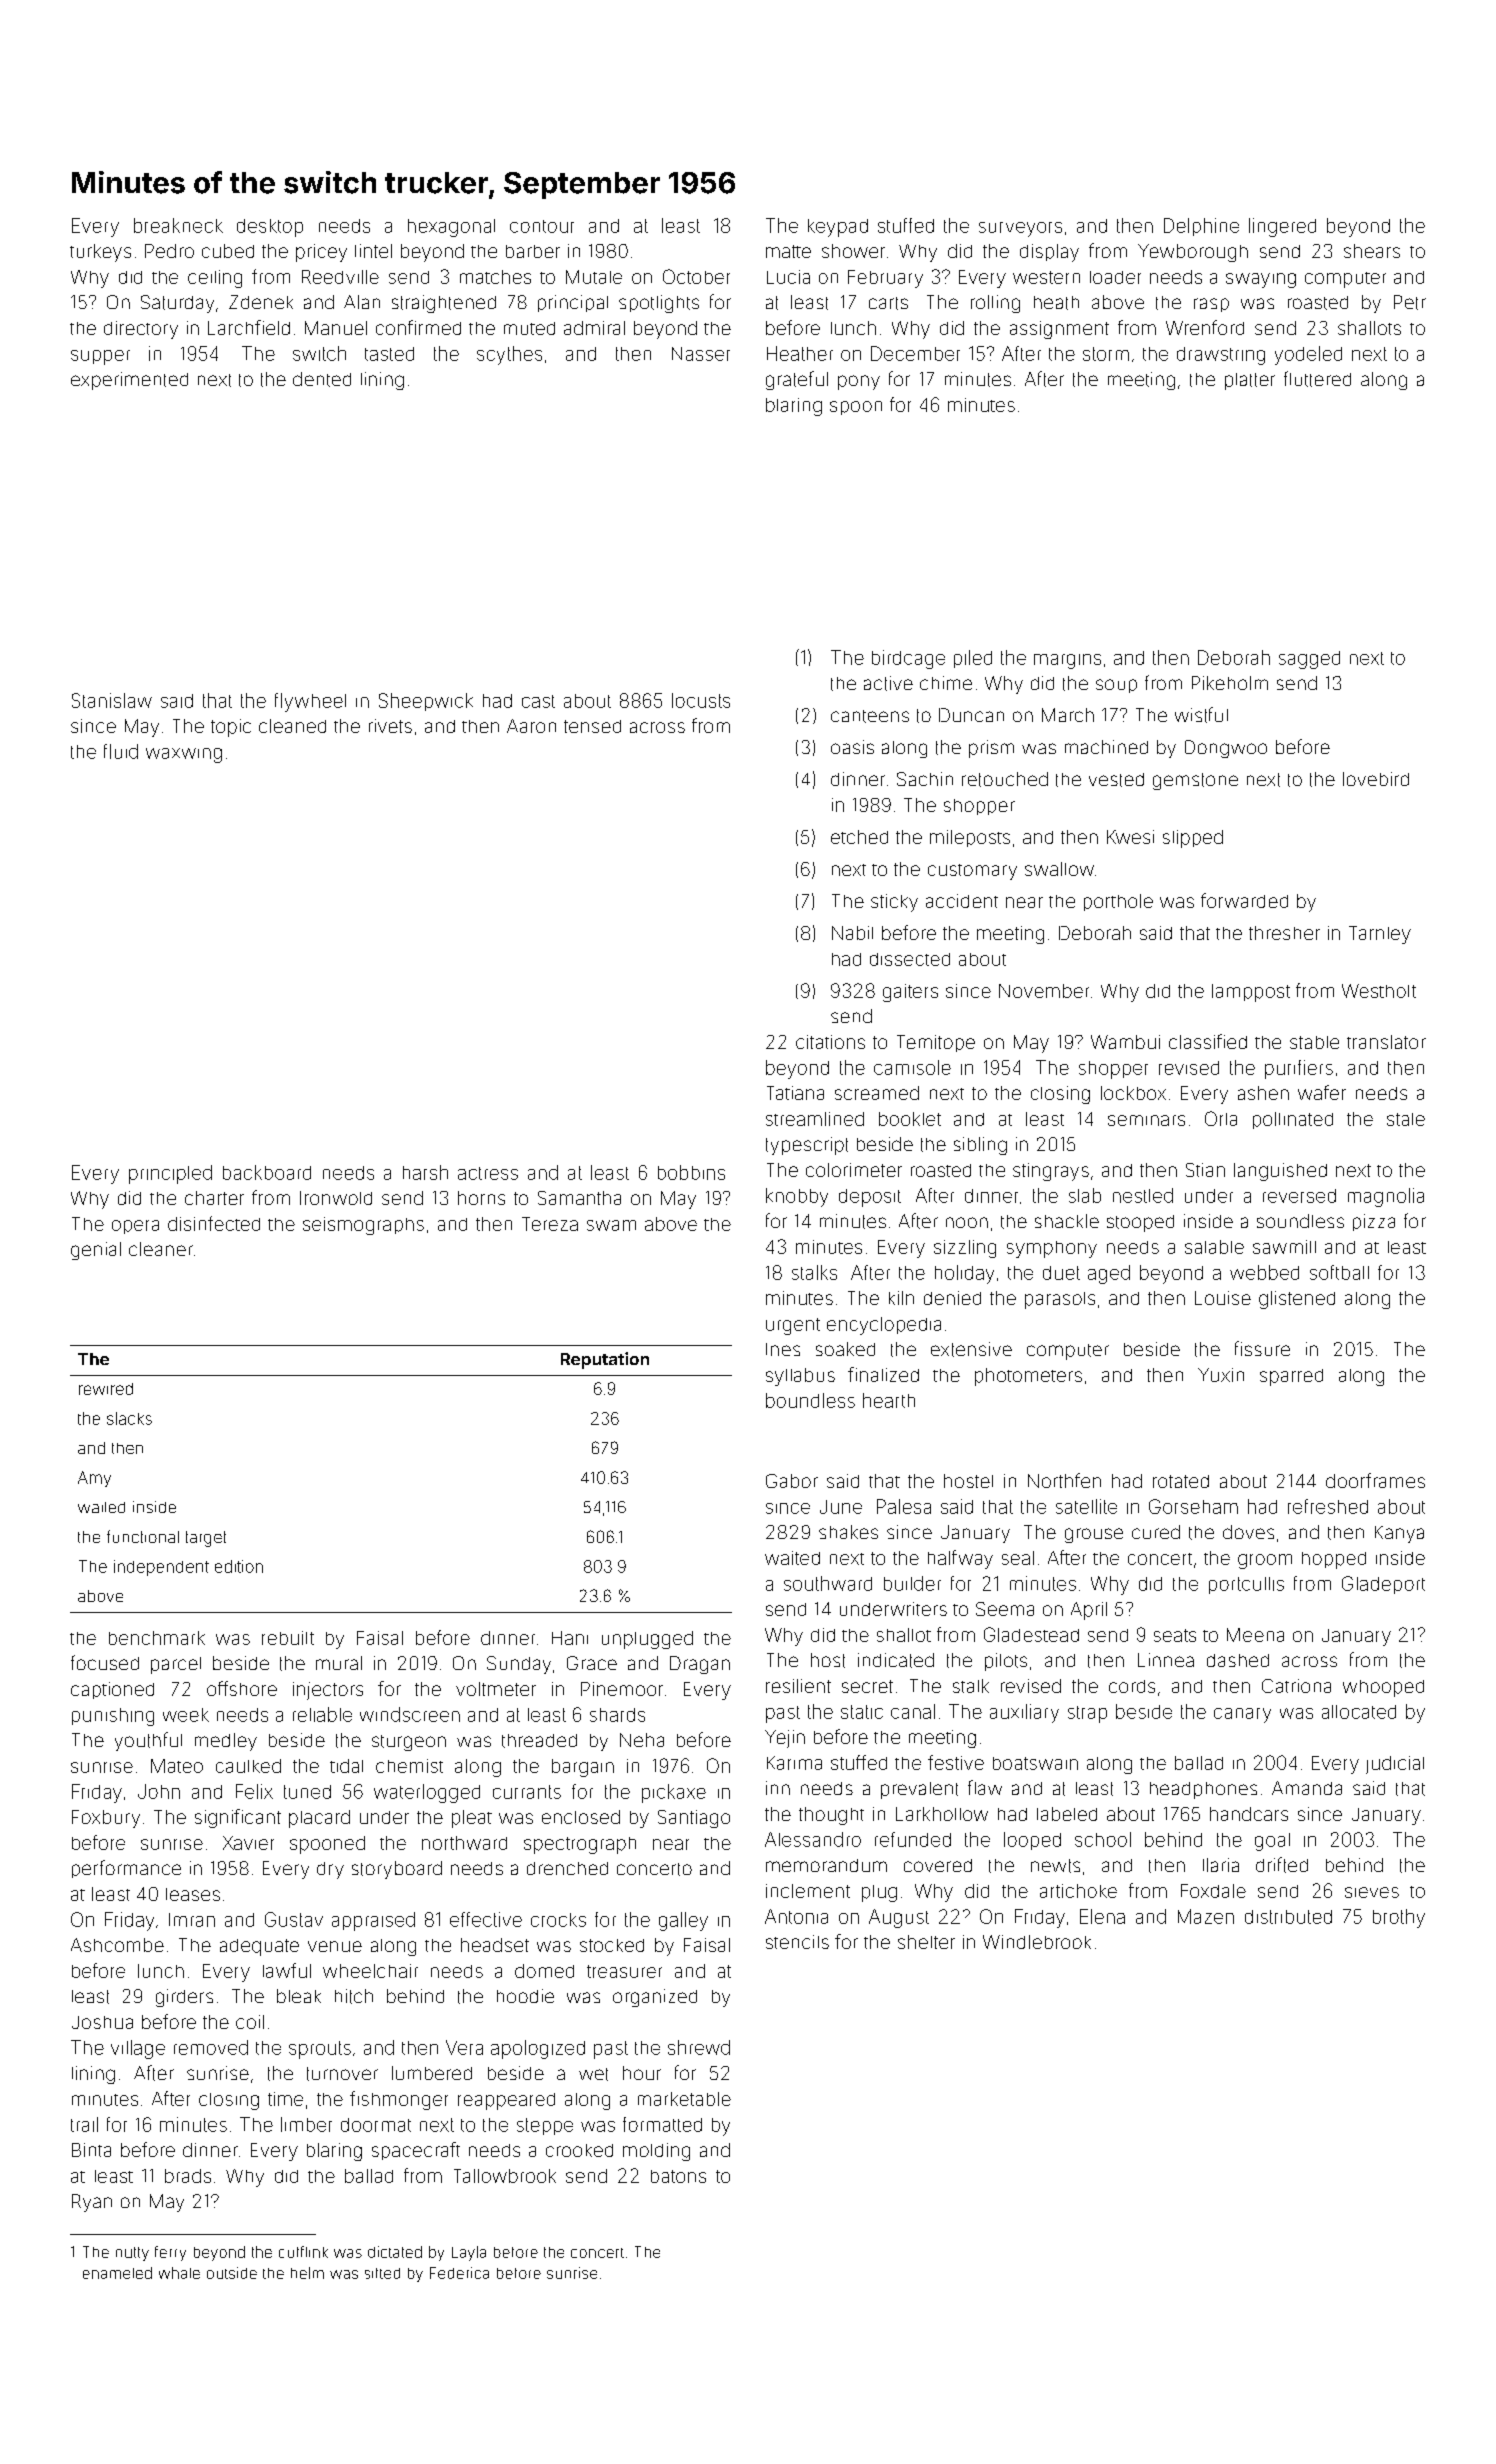 The width and height of the image is (1496, 2464). What do you see at coordinates (700, 1665) in the image?
I see `Dragan` at bounding box center [700, 1665].
